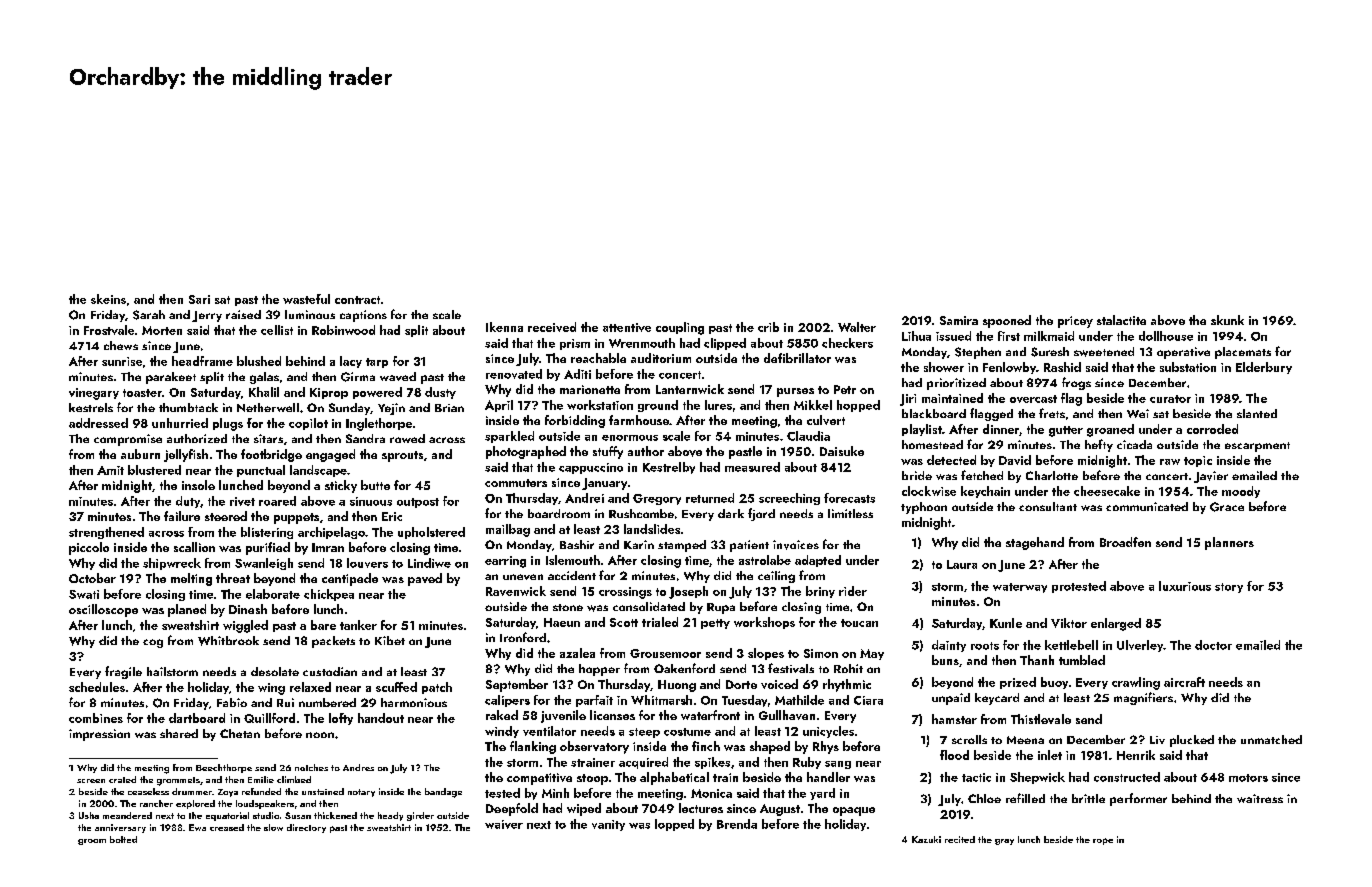 This screenshot has width=1372, height=887. I want to click on Whitbrook, so click(228, 641).
